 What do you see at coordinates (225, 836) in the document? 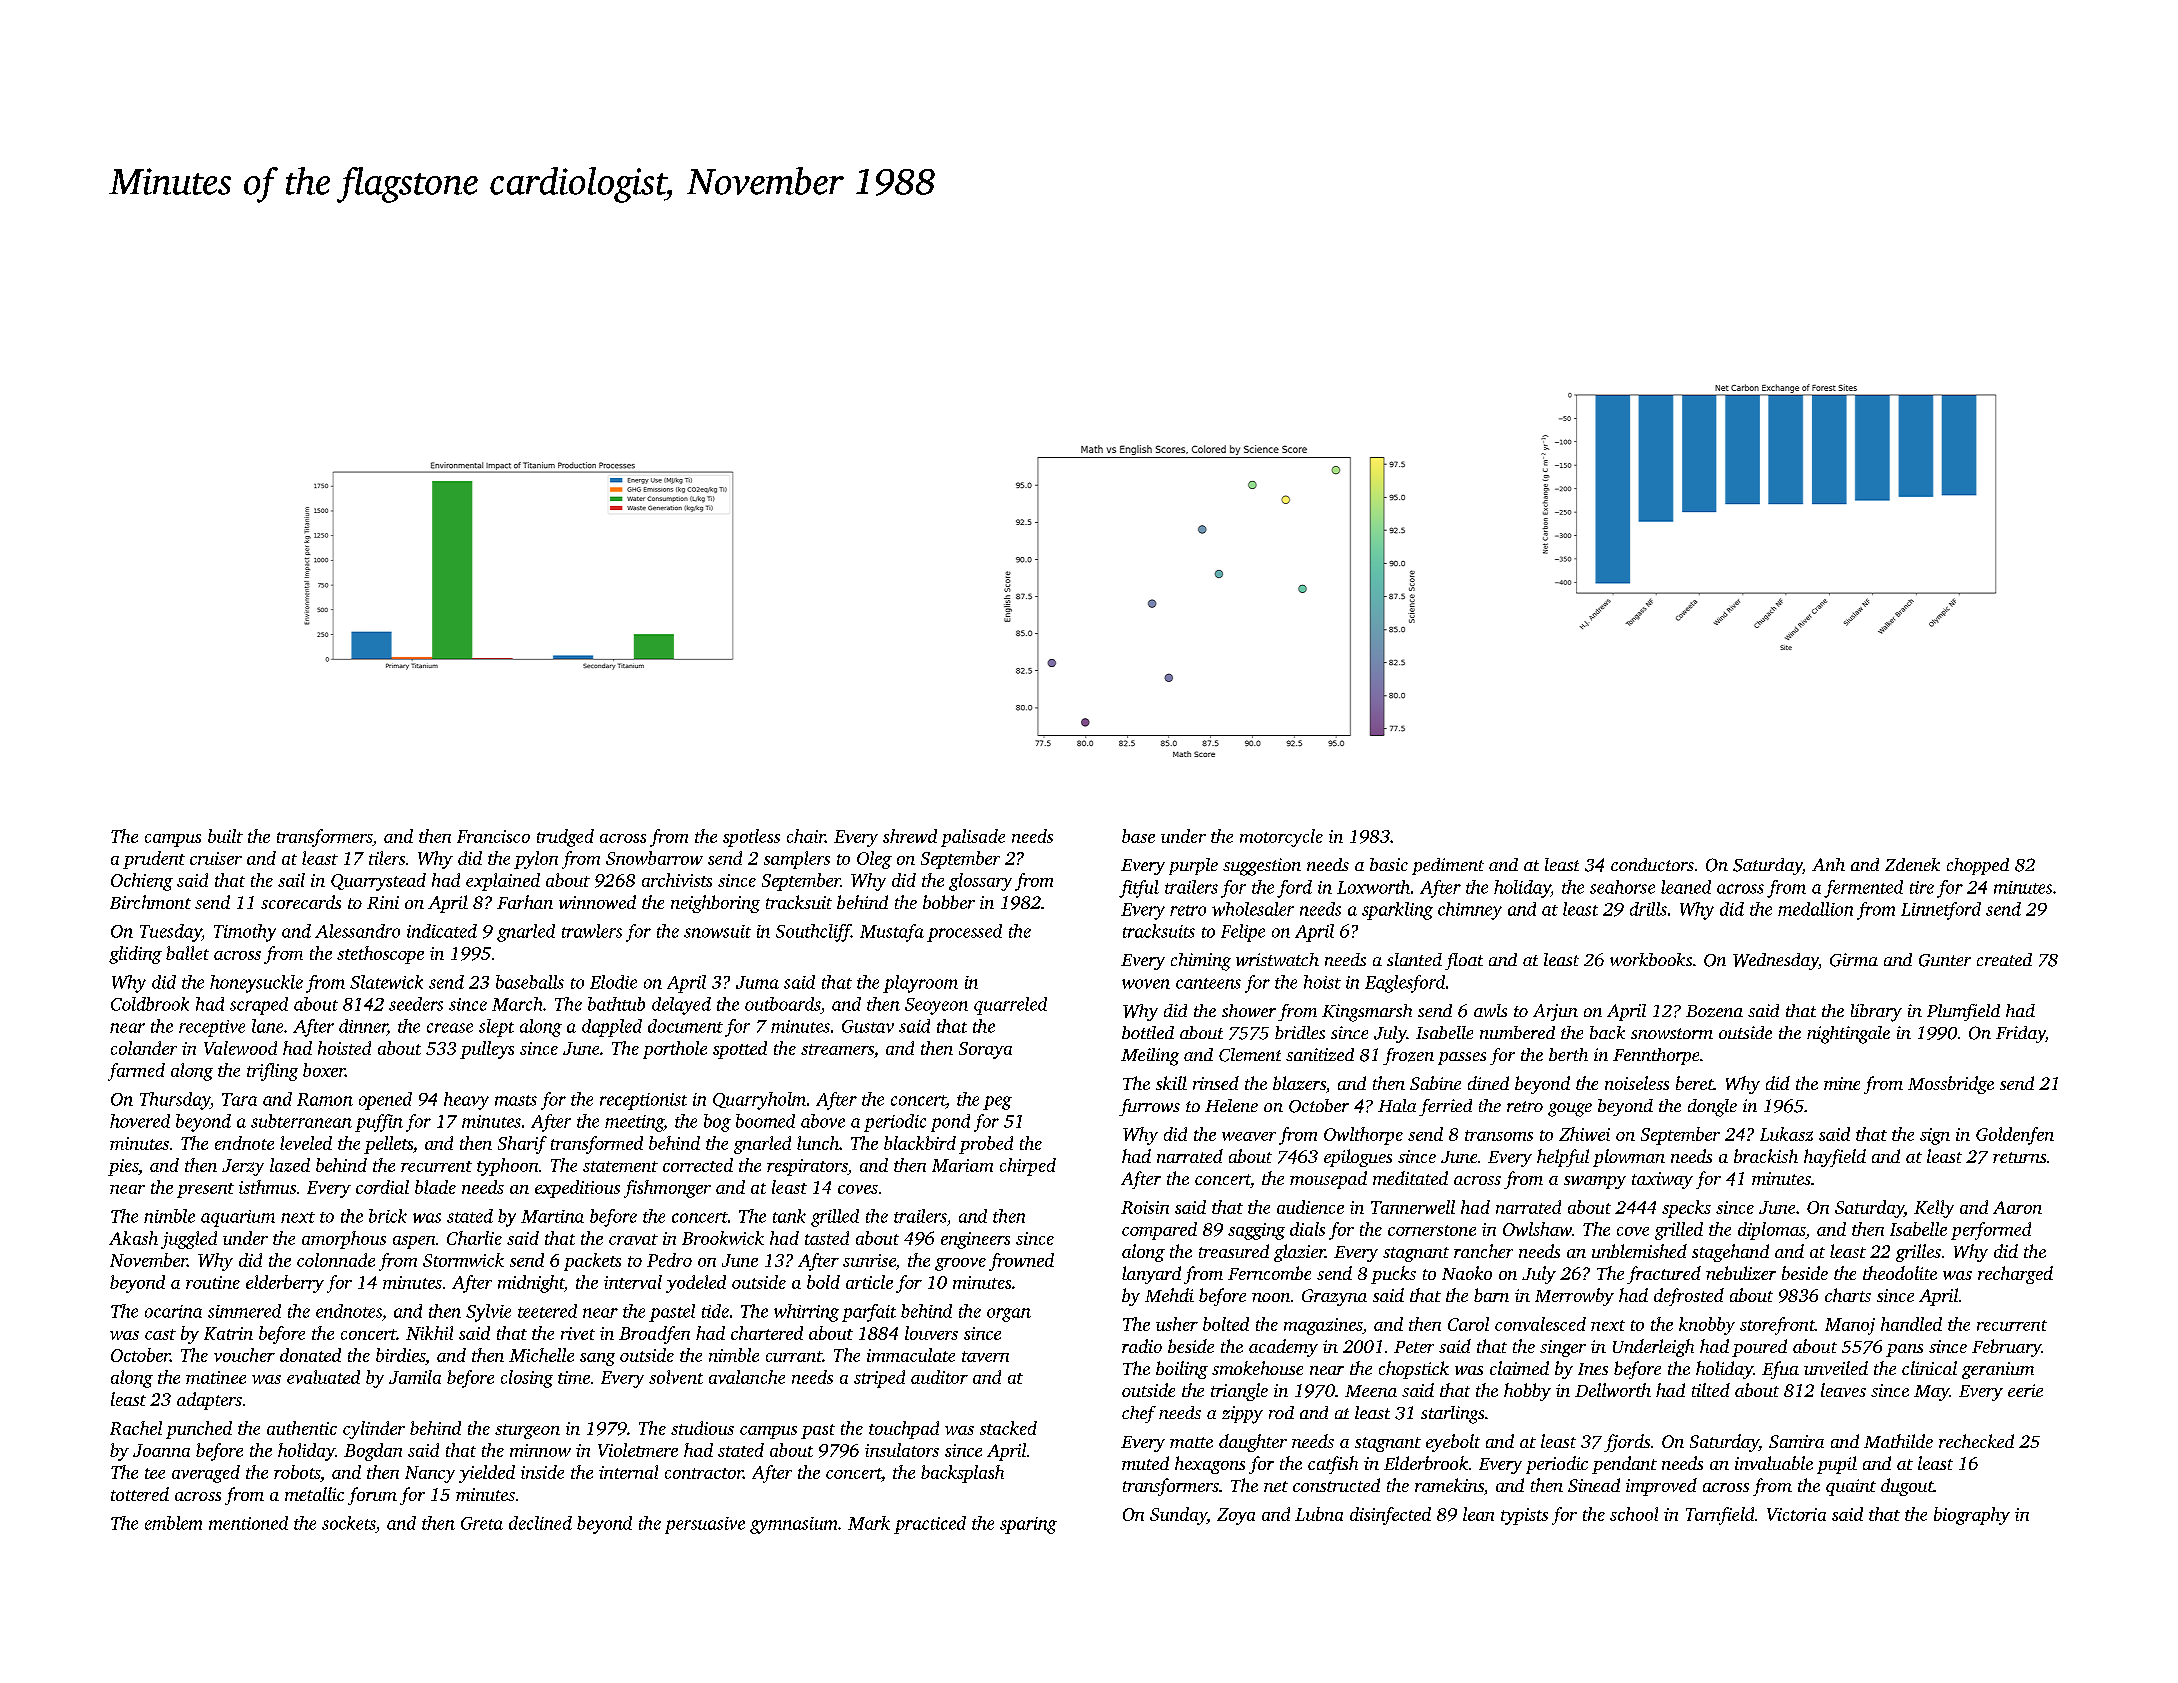
I see `built` at bounding box center [225, 836].
